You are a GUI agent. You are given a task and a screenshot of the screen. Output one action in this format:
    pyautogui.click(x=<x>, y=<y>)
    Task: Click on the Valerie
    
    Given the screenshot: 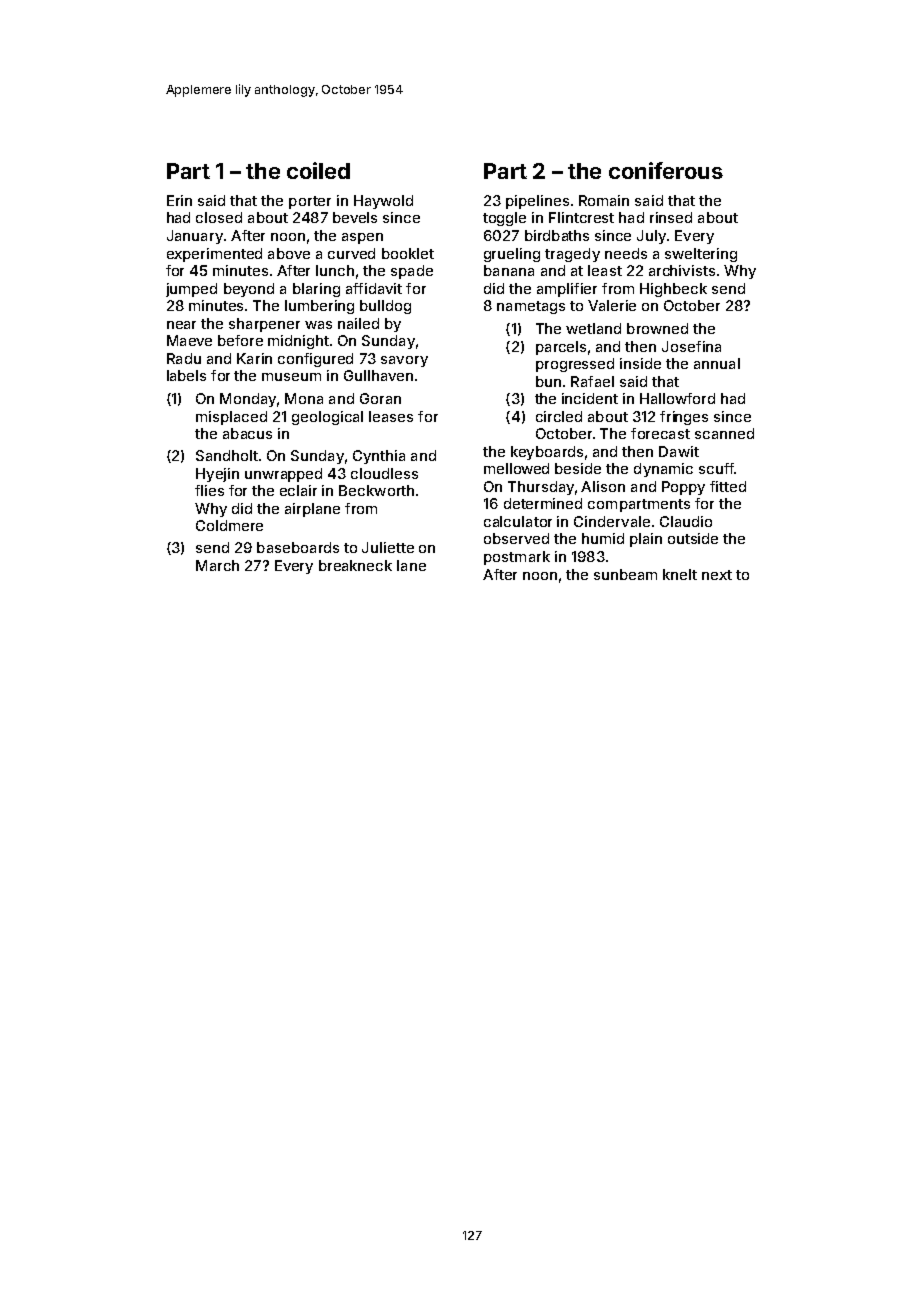 What is the action you would take?
    pyautogui.click(x=612, y=305)
